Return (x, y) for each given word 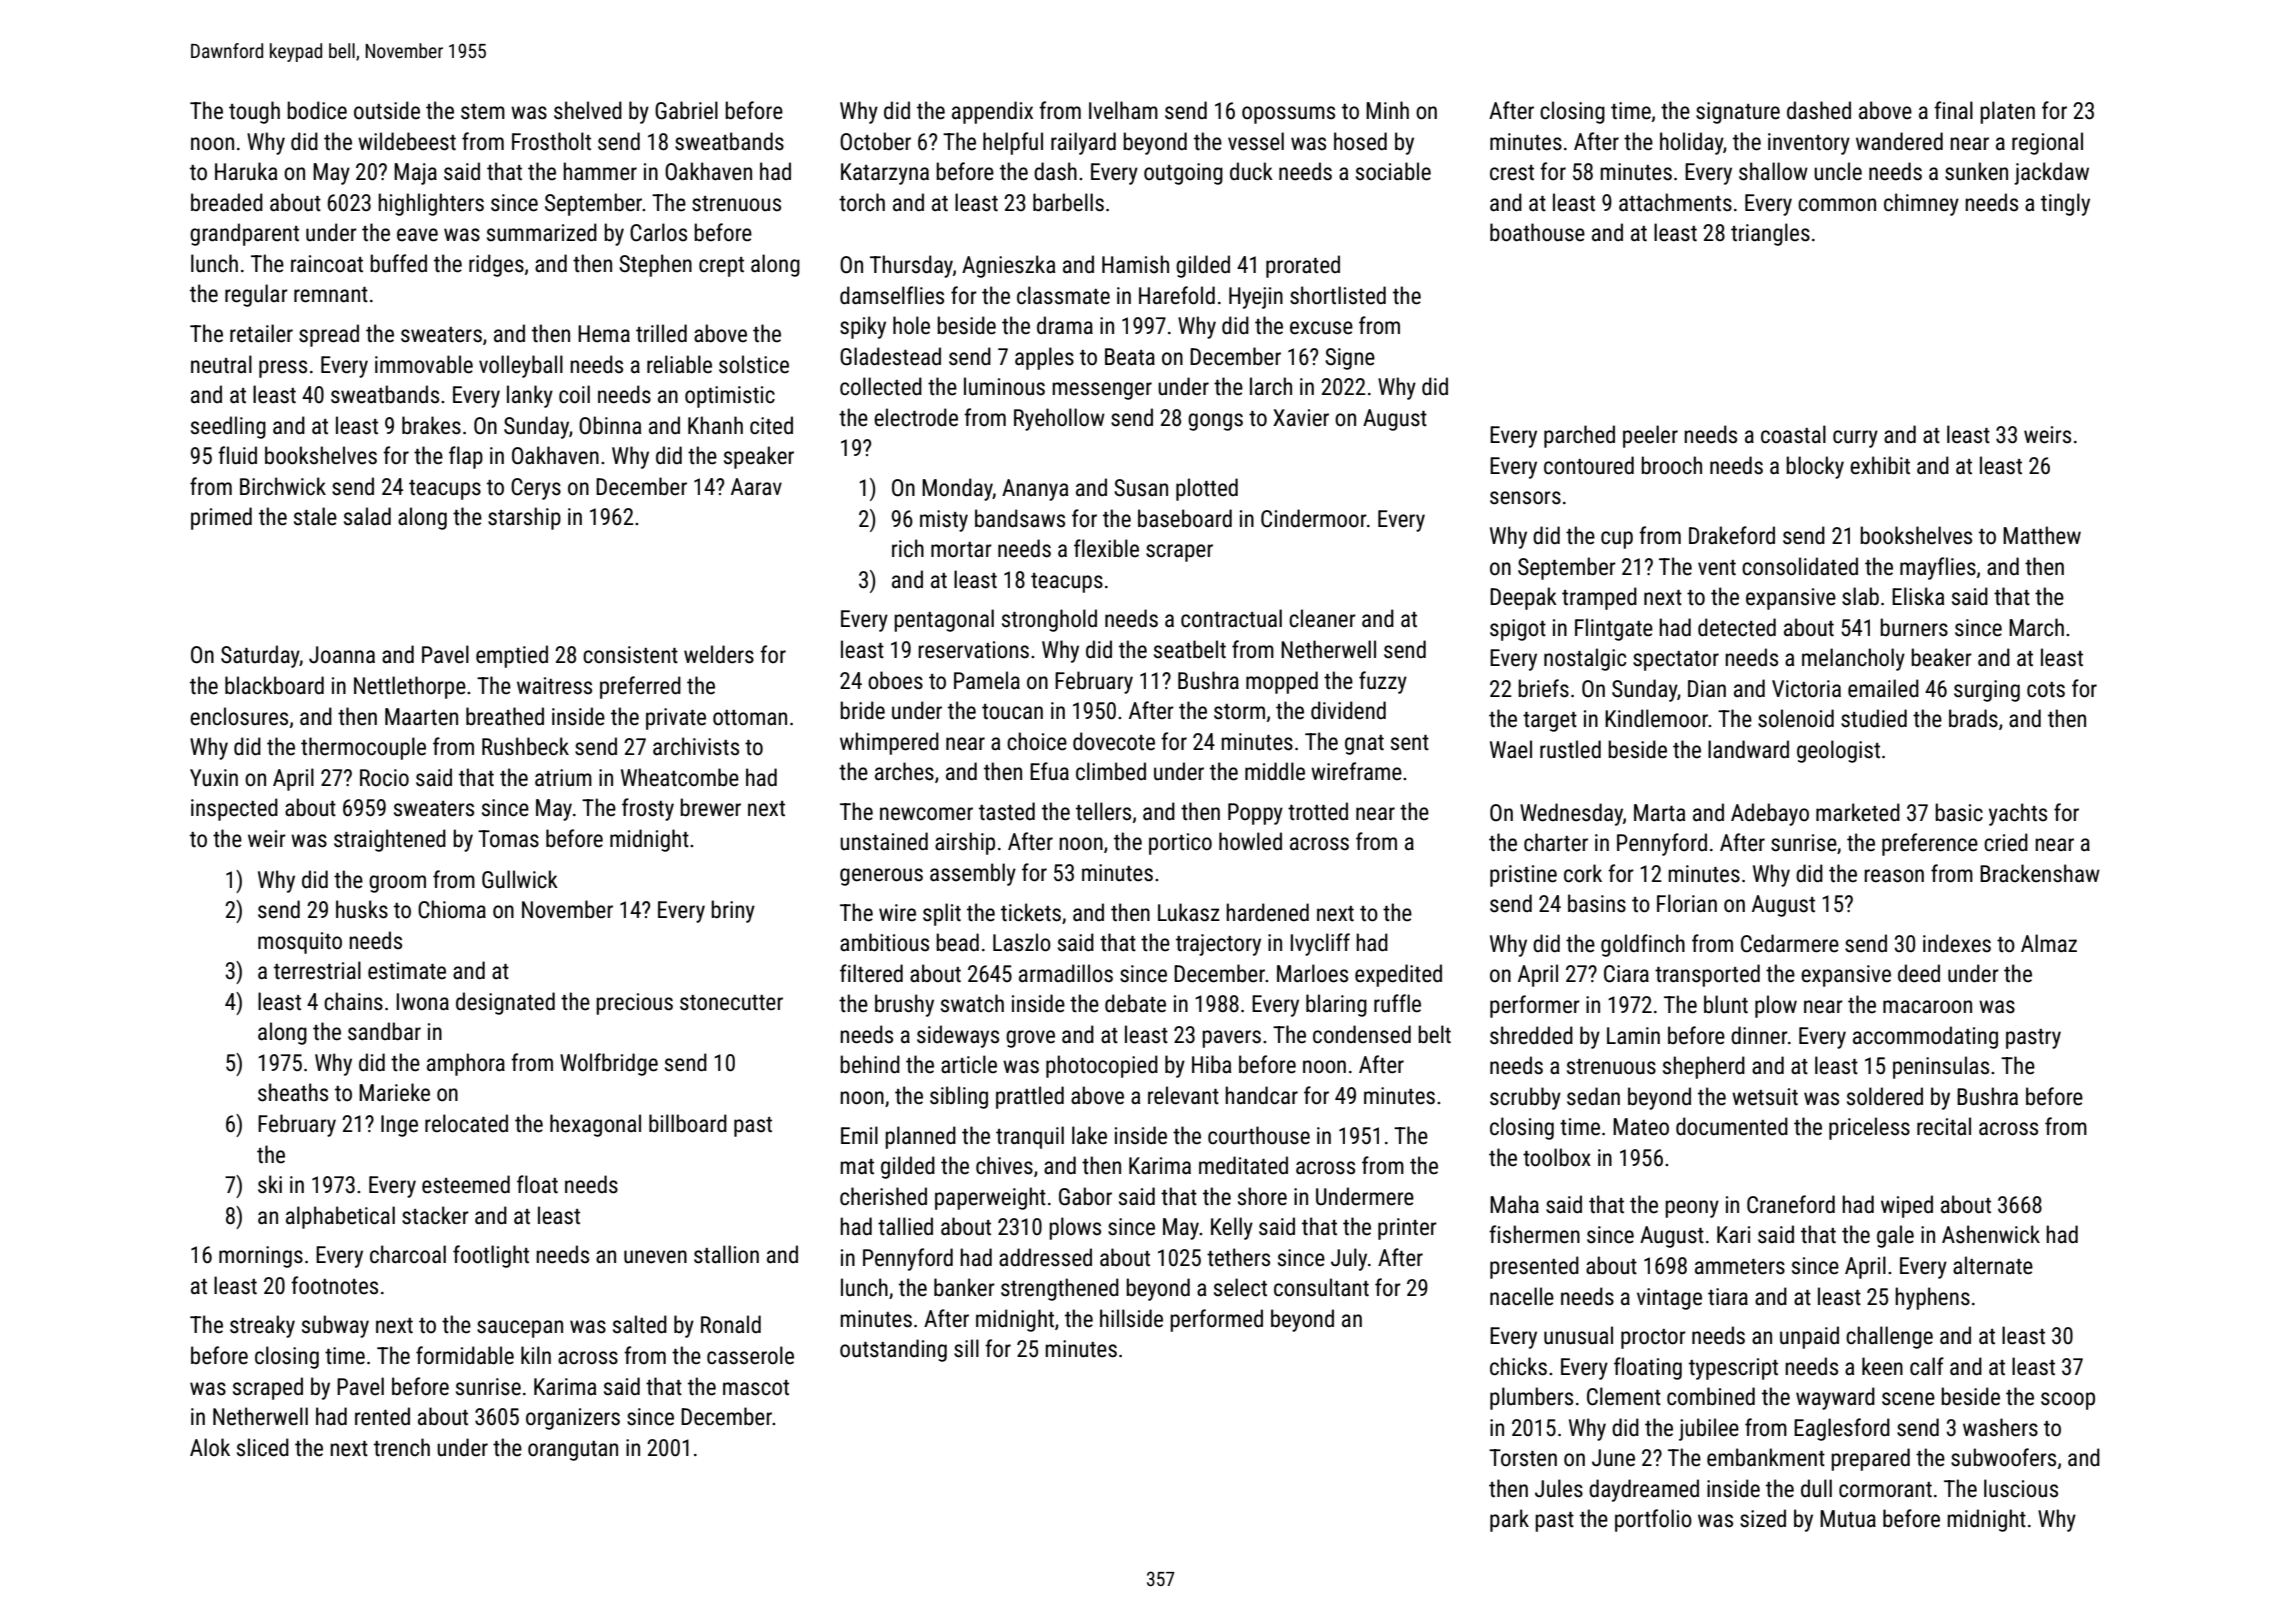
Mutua (1848, 1519)
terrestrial (317, 970)
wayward (1835, 1398)
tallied (905, 1226)
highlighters (431, 204)
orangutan (573, 1451)
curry (1855, 439)
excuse (1321, 328)
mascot (756, 1388)
